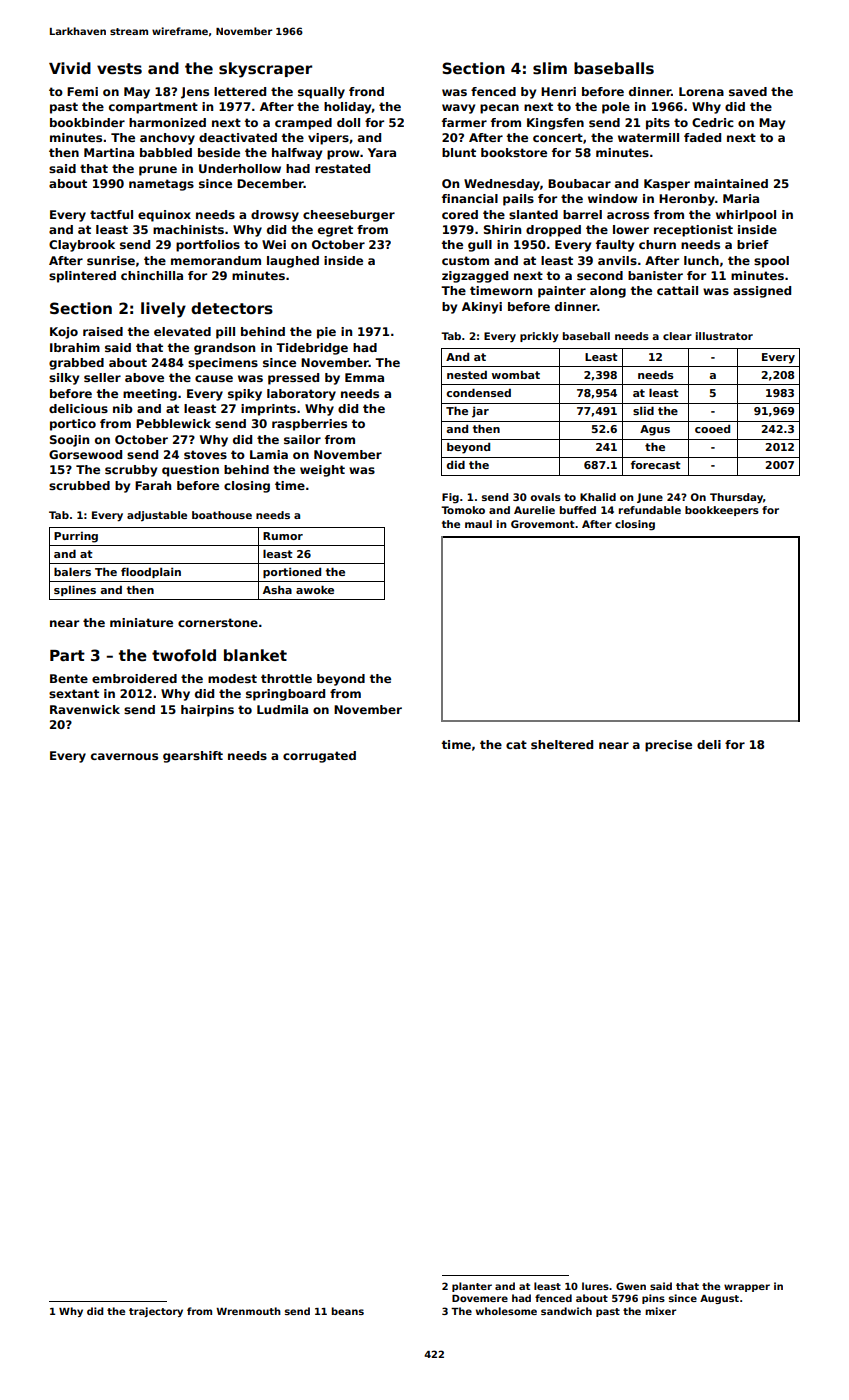 The image size is (849, 1400). I want to click on planter, so click(472, 1287).
